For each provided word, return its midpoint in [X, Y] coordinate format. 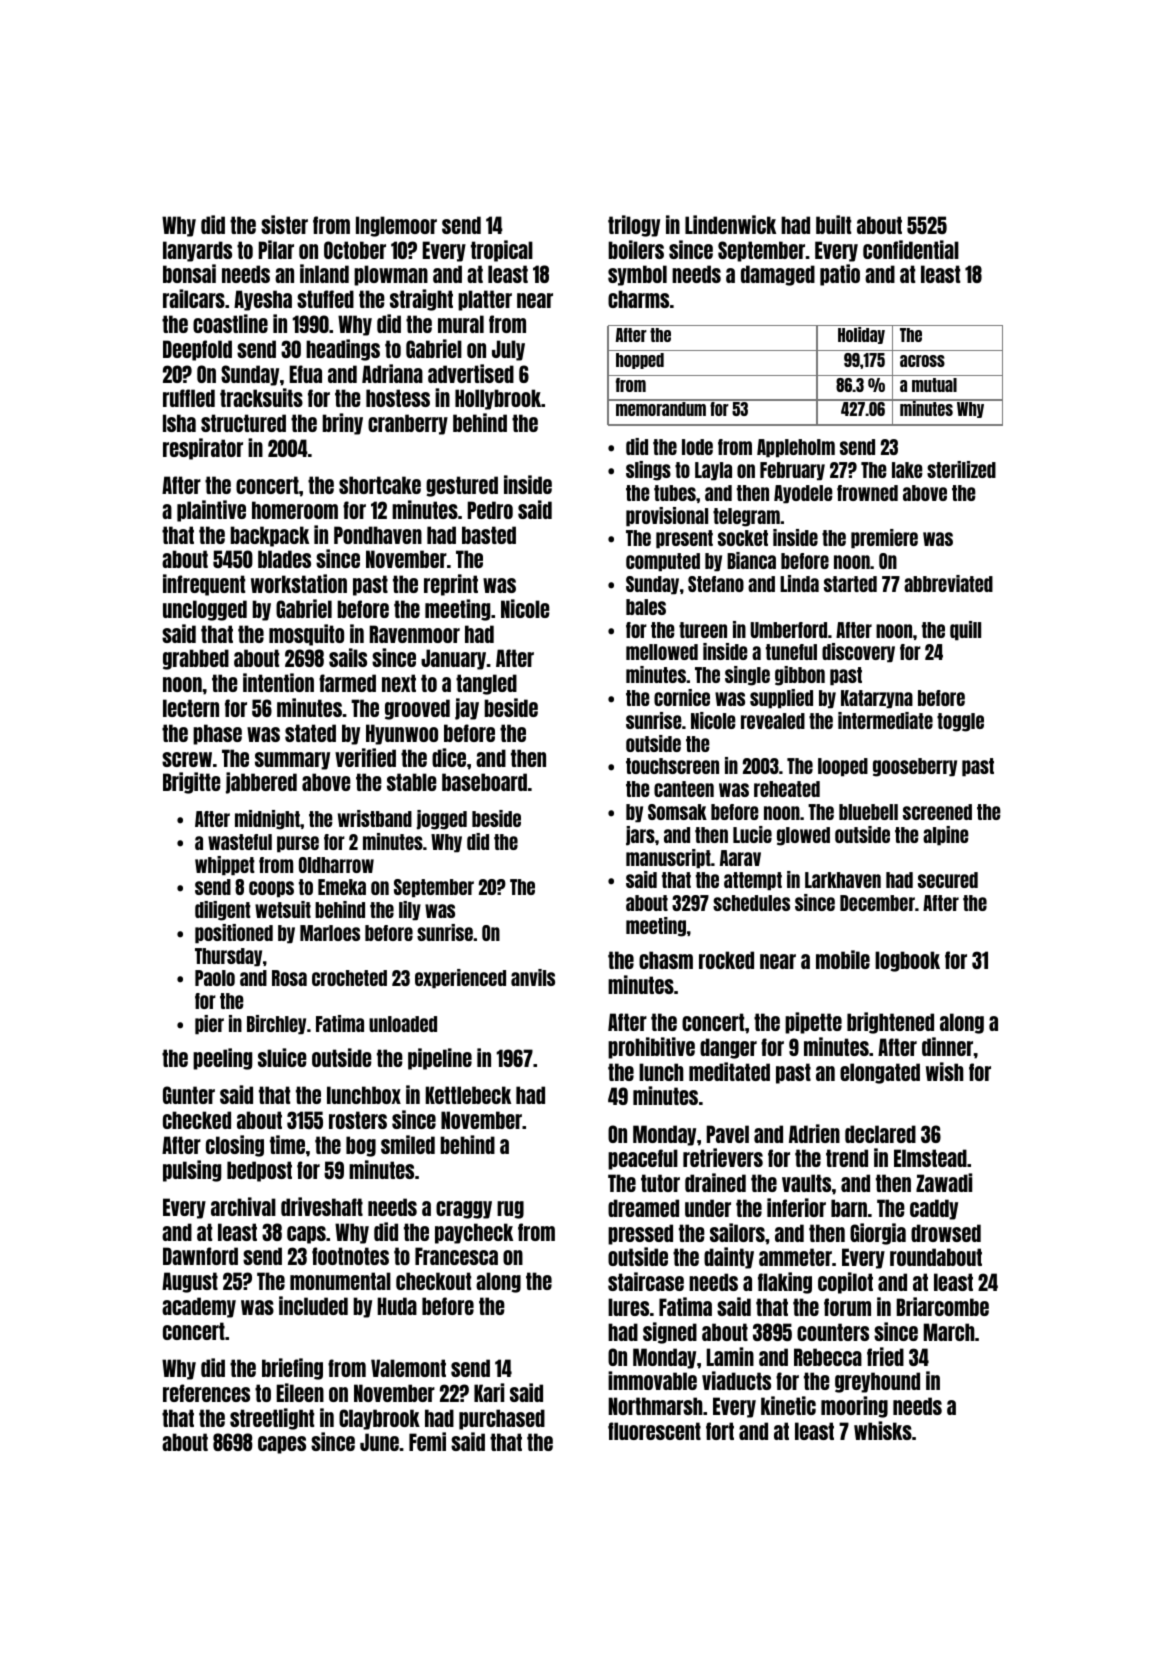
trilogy [634, 226]
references [206, 1393]
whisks [883, 1430]
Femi [427, 1441]
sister [284, 224]
